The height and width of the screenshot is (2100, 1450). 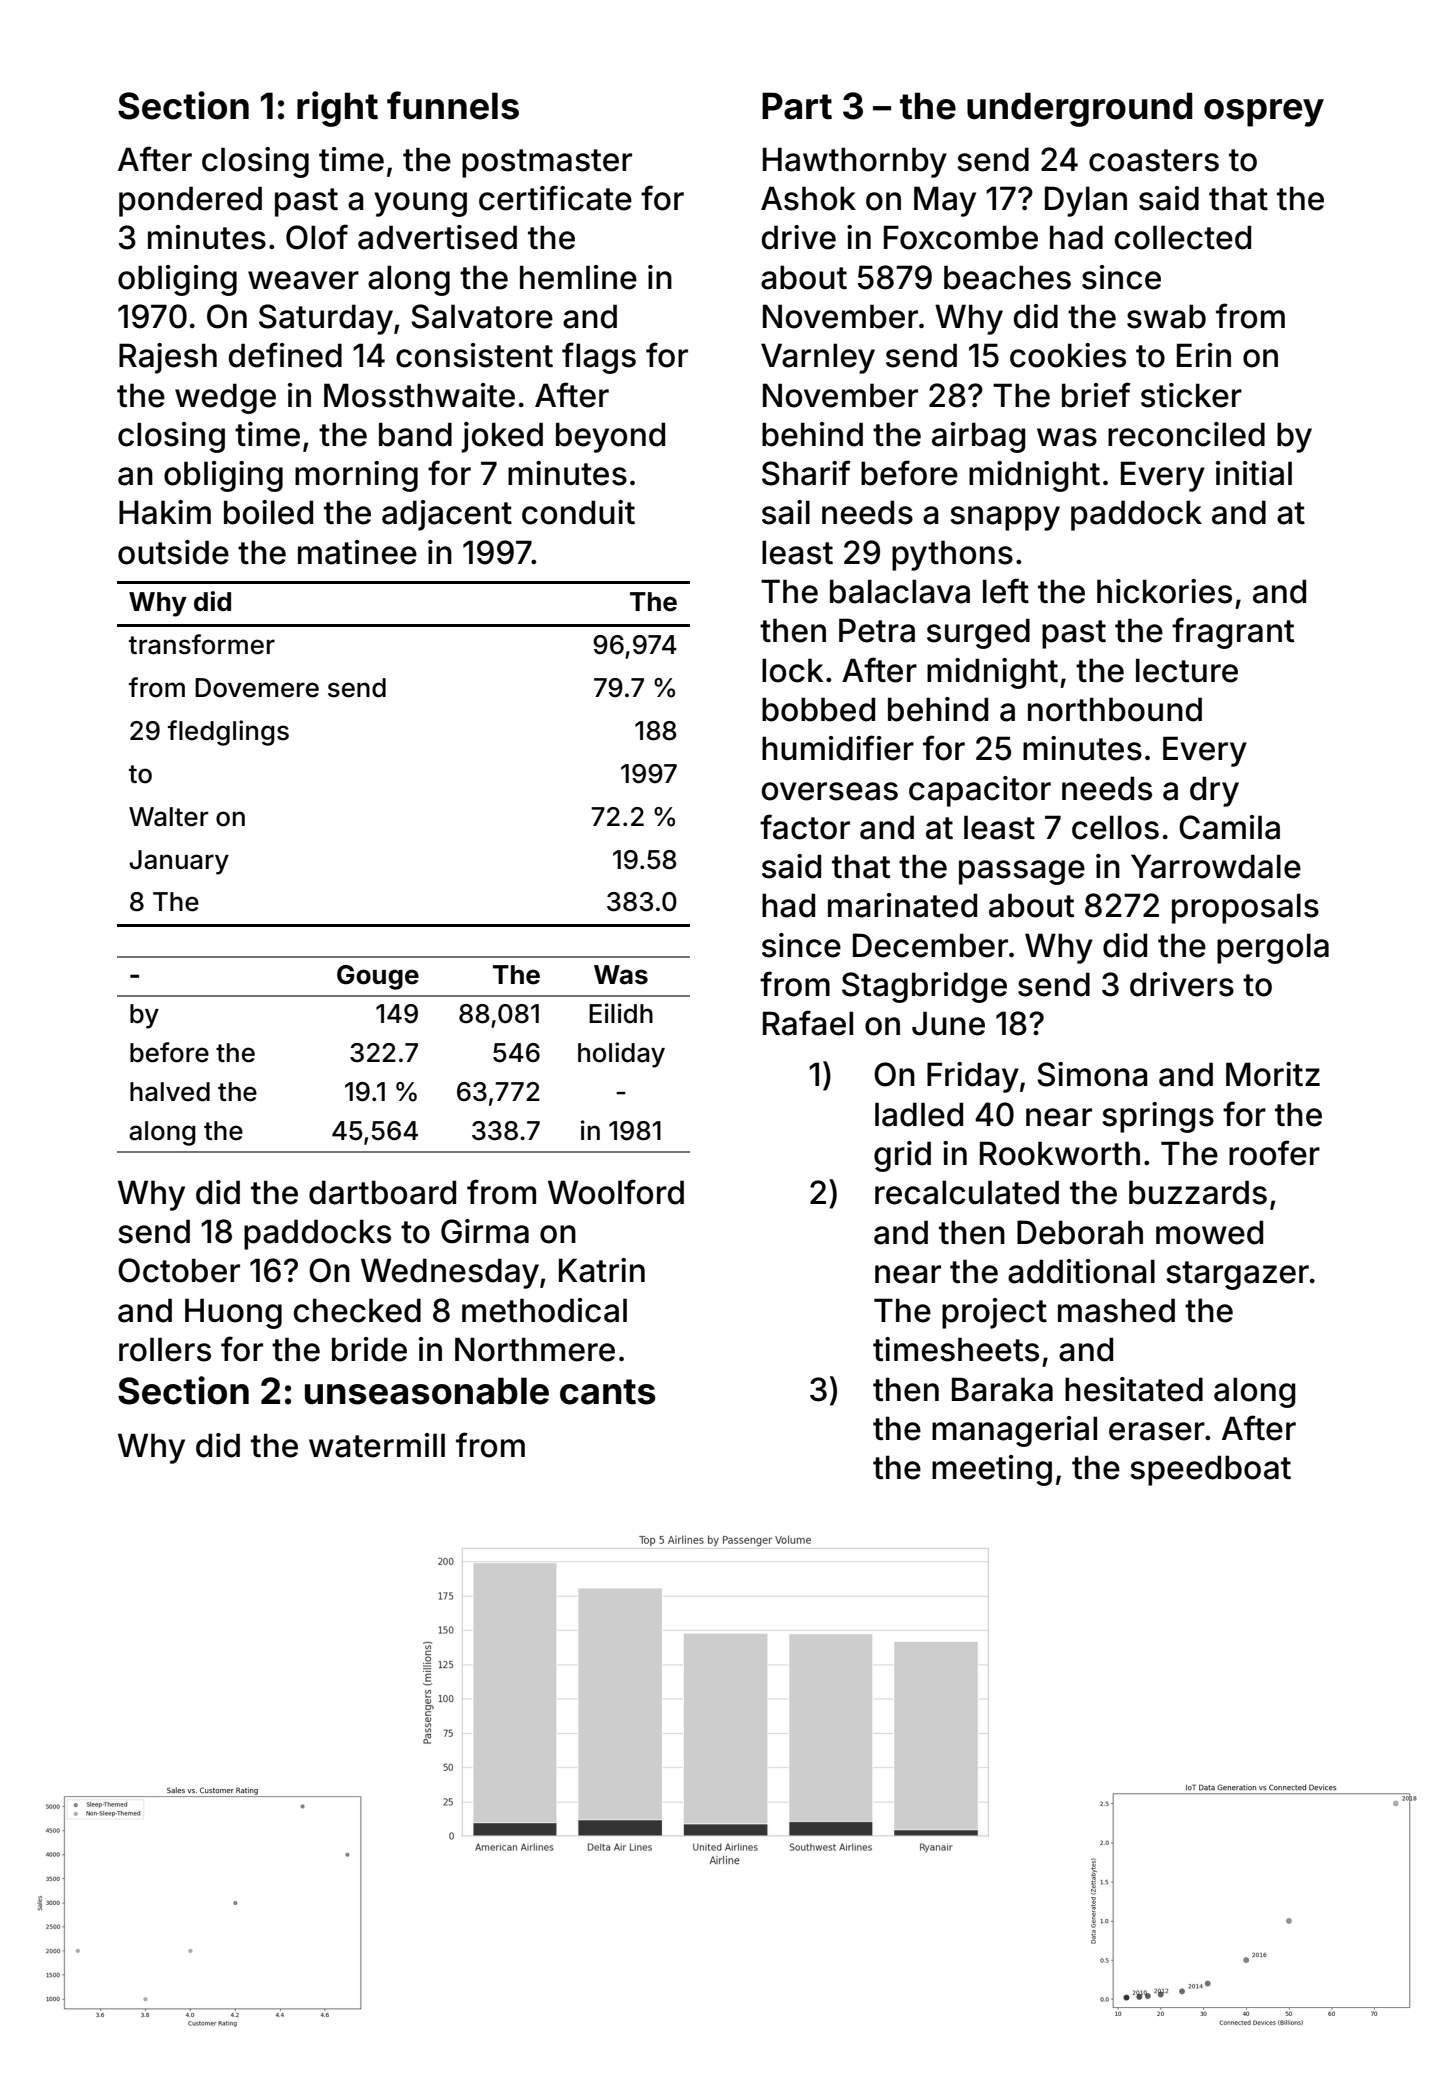 I want to click on watermill, so click(x=377, y=1445).
